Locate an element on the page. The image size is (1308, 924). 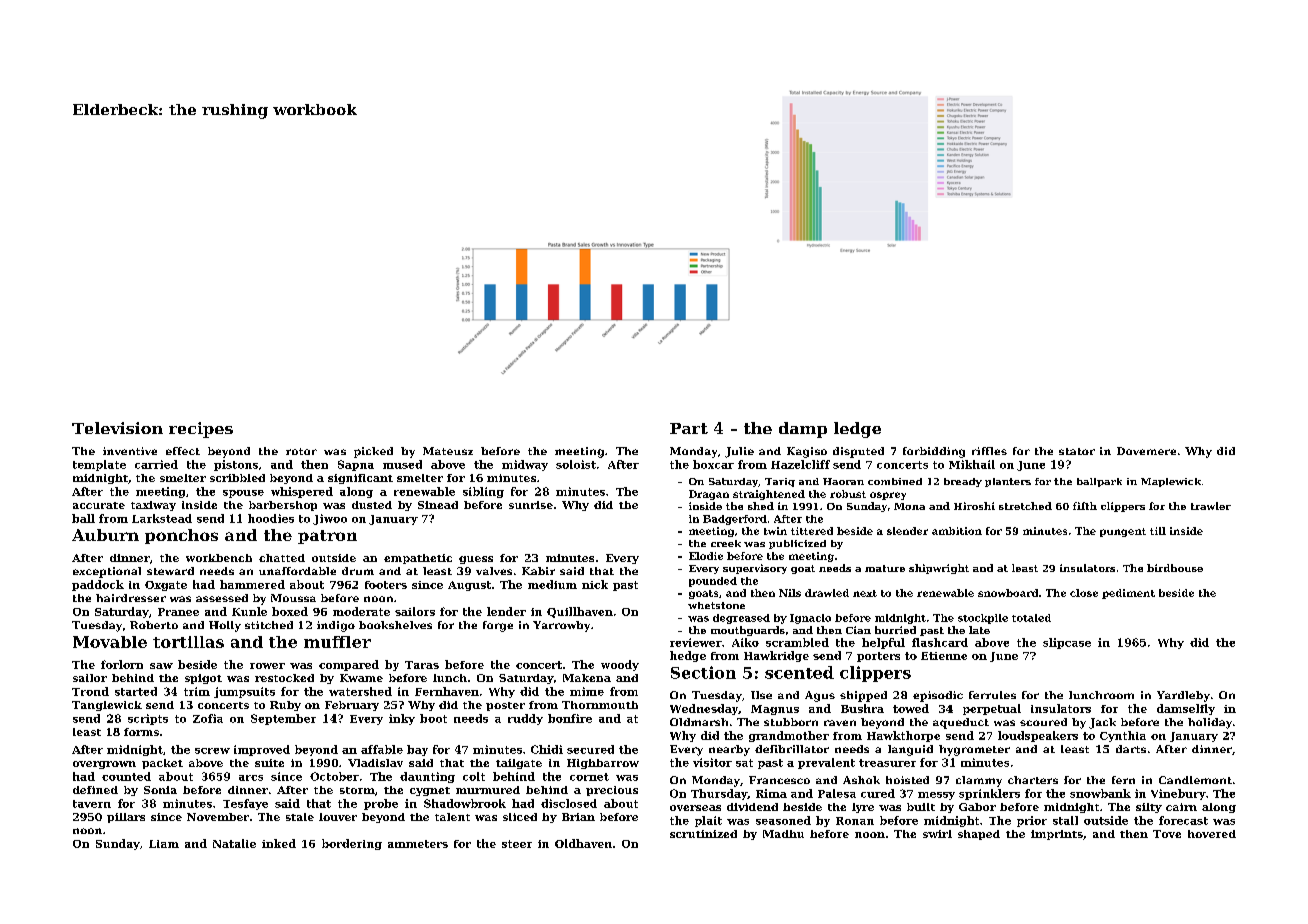
stator is located at coordinates (1077, 451).
